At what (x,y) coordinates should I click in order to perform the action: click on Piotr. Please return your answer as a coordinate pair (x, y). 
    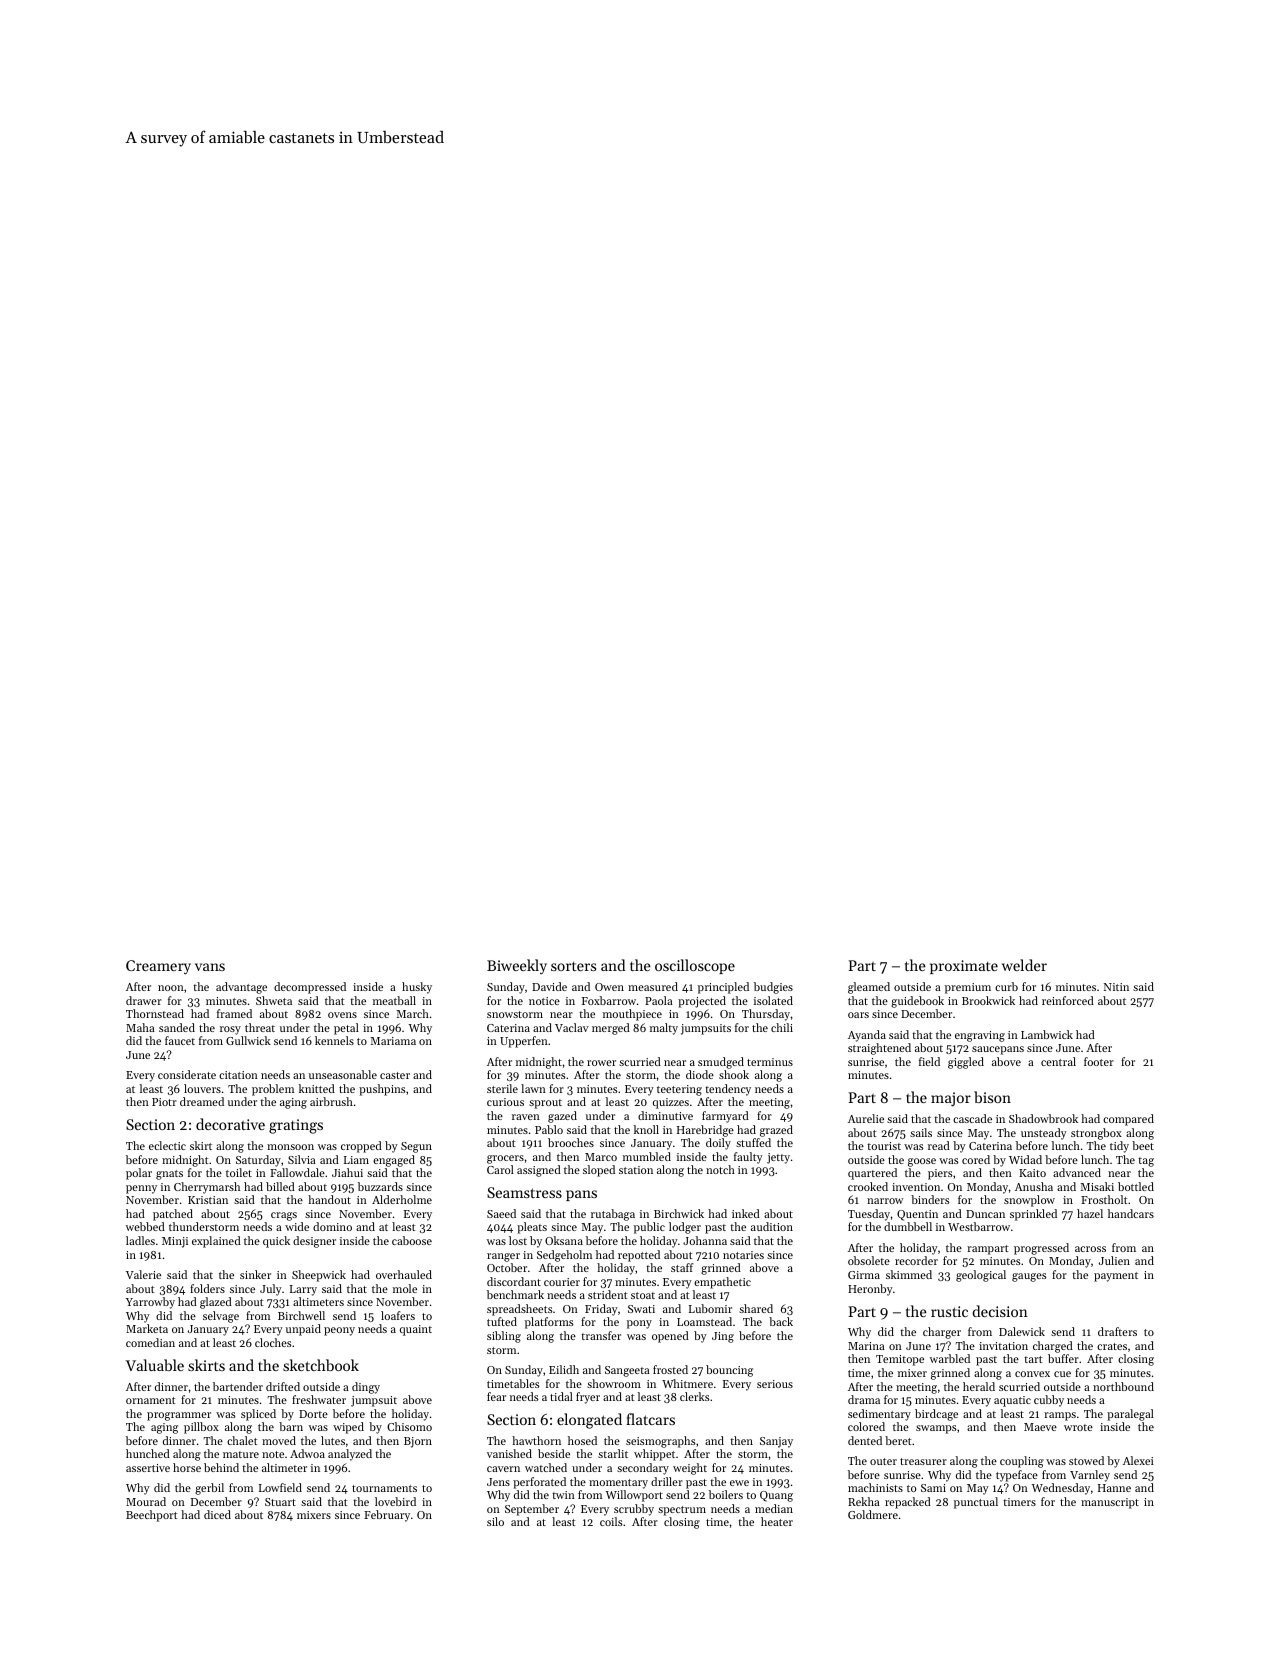
    Looking at the image, I should click on (164, 1102).
